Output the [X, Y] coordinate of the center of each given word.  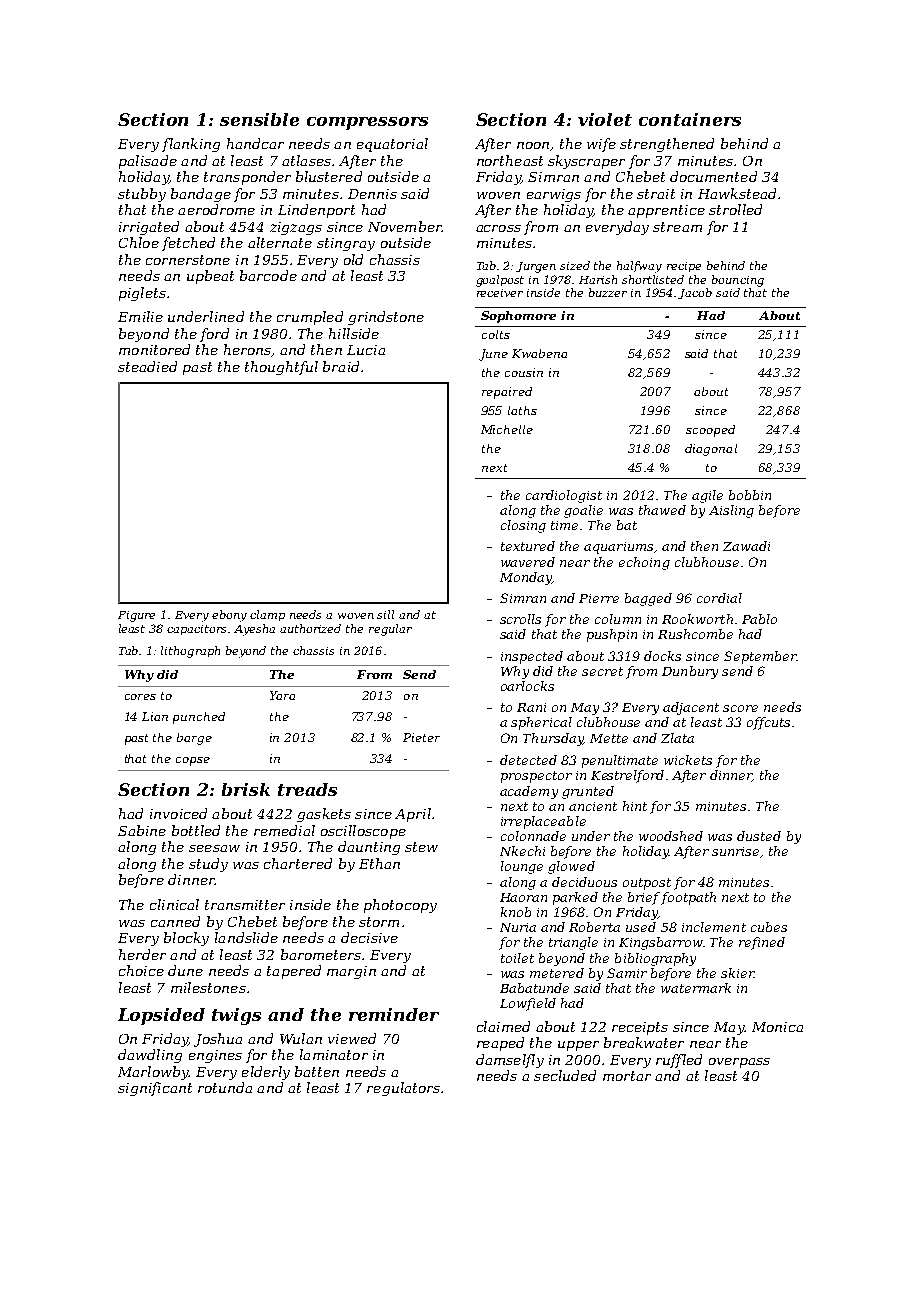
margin [351, 972]
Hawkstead [737, 193]
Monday [526, 578]
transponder [247, 178]
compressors [367, 123]
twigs [236, 1016]
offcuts [768, 723]
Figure [136, 616]
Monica [777, 1027]
